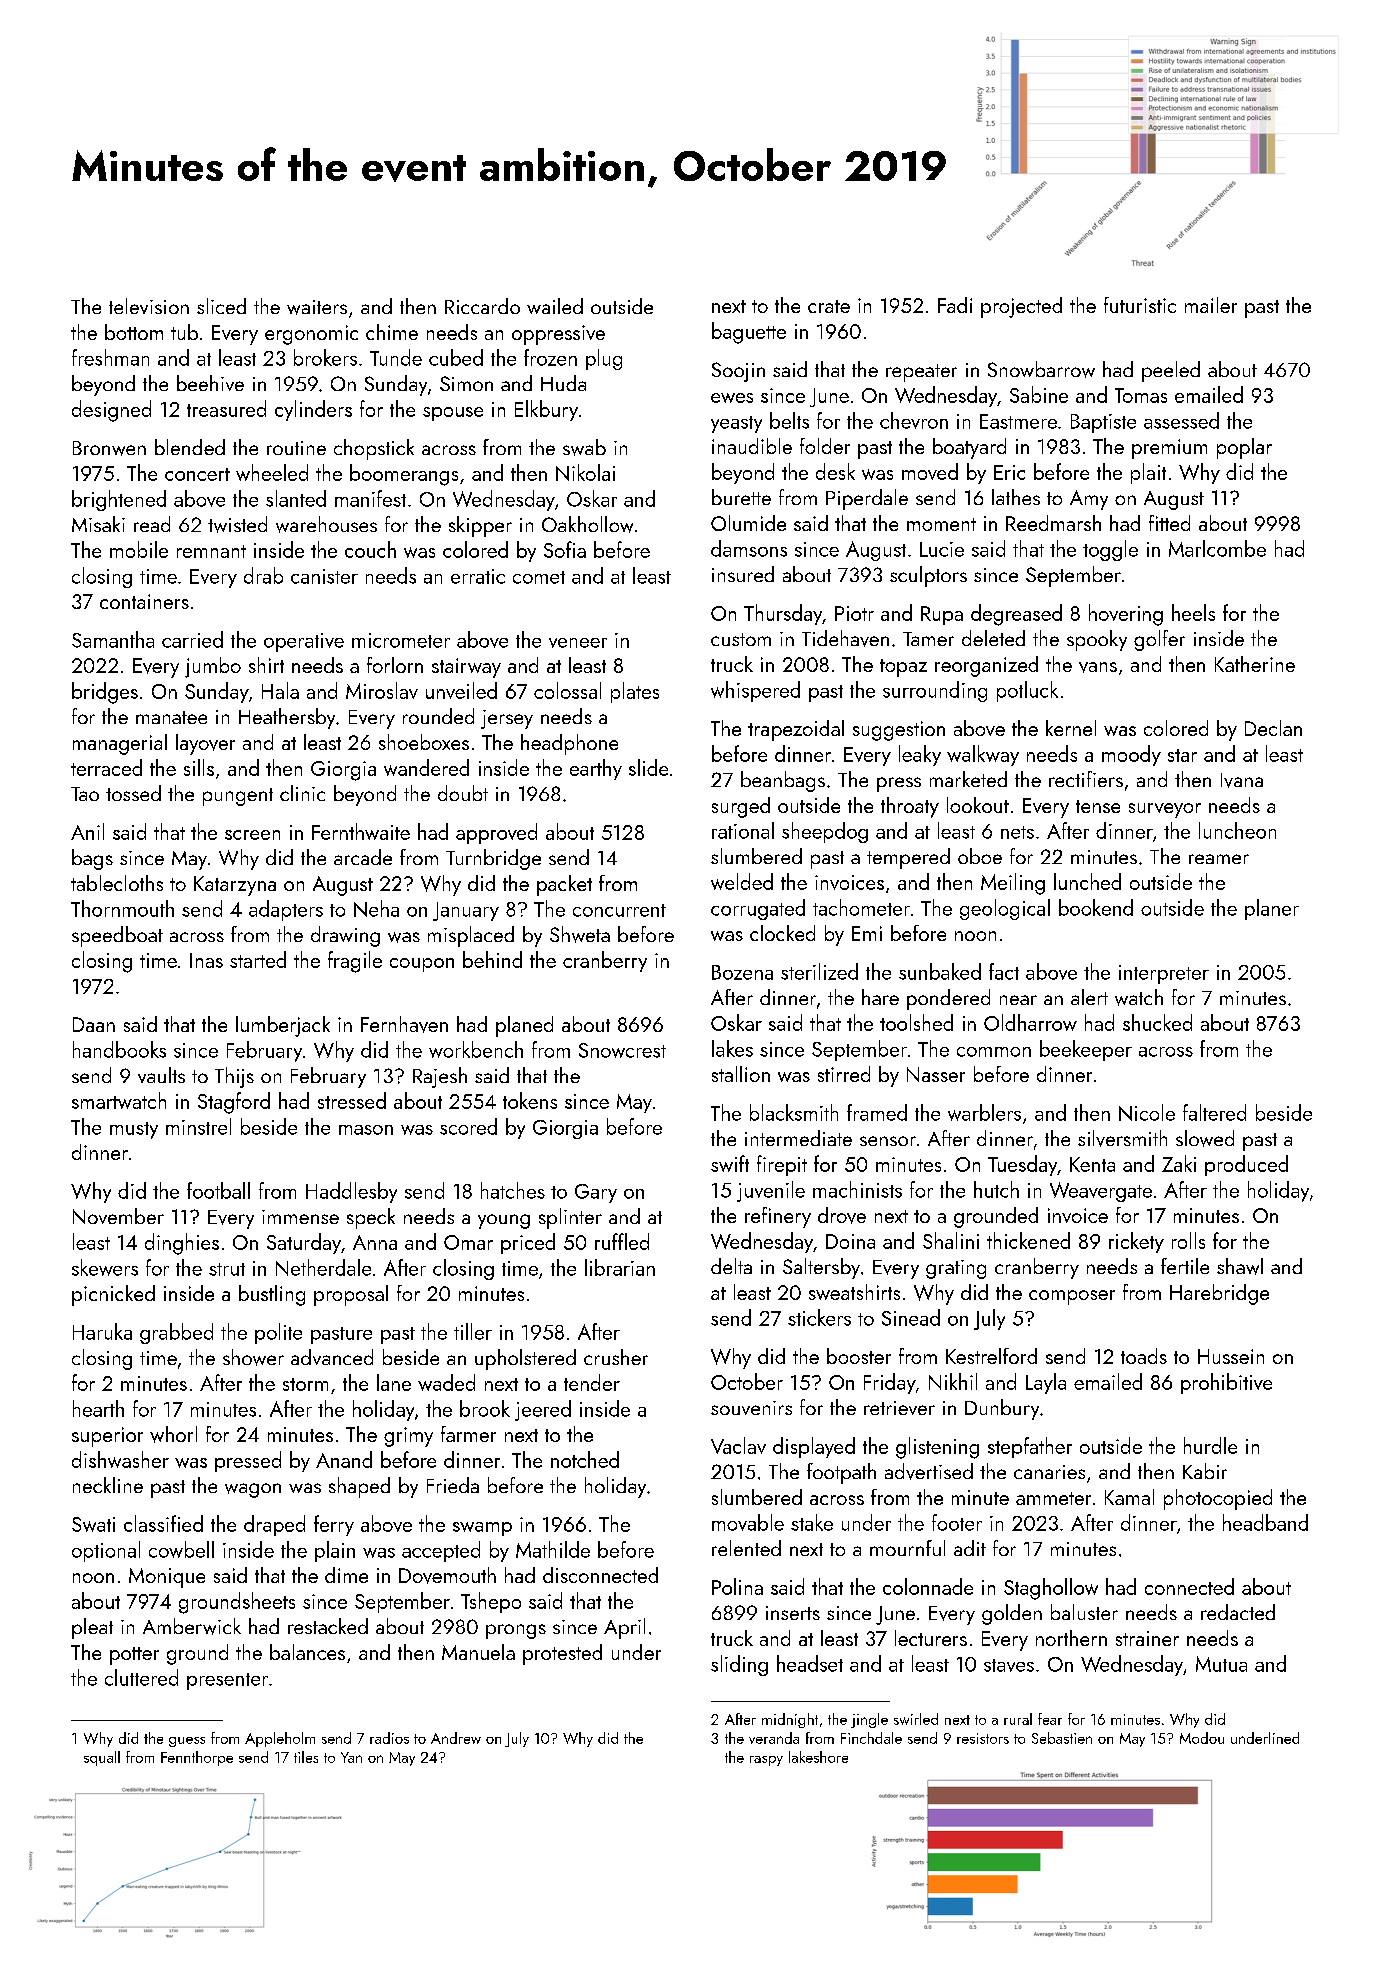  Describe the element at coordinates (1131, 755) in the image. I see `moody` at that location.
